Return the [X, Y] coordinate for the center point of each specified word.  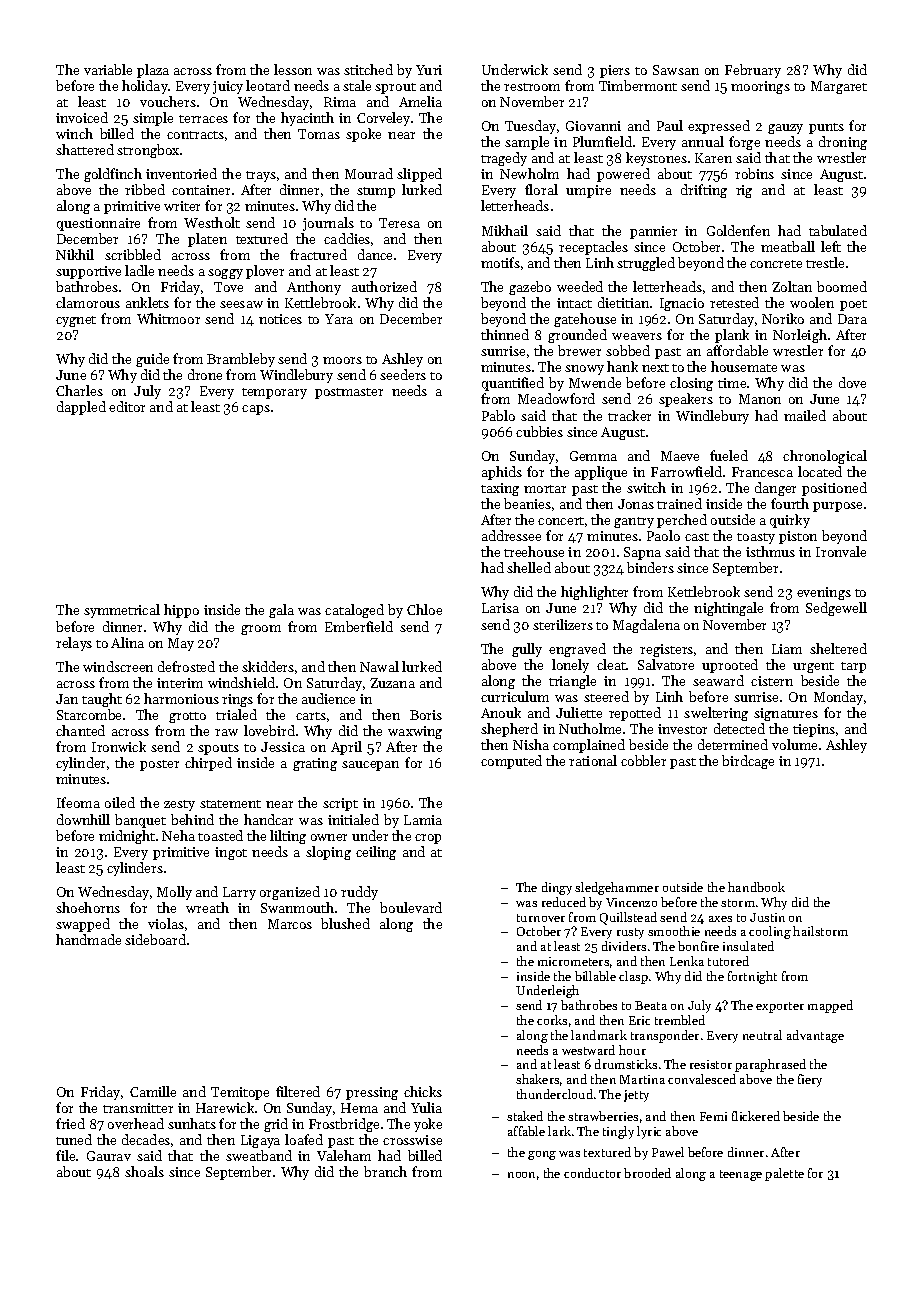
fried [70, 1123]
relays [74, 644]
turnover [541, 918]
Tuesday [530, 127]
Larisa [500, 608]
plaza [153, 71]
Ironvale [841, 551]
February [753, 71]
